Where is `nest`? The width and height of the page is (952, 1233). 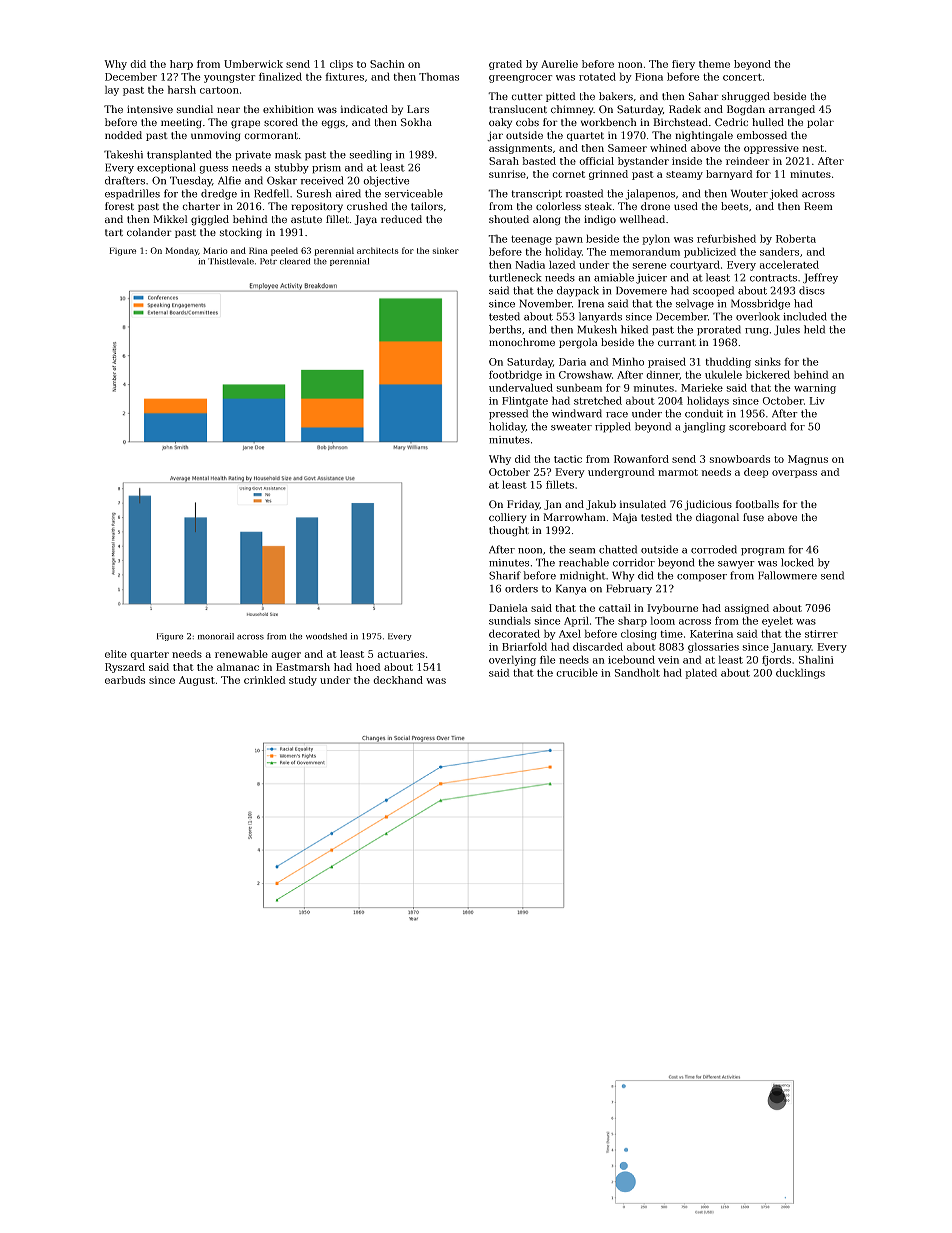 nest is located at coordinates (813, 148).
